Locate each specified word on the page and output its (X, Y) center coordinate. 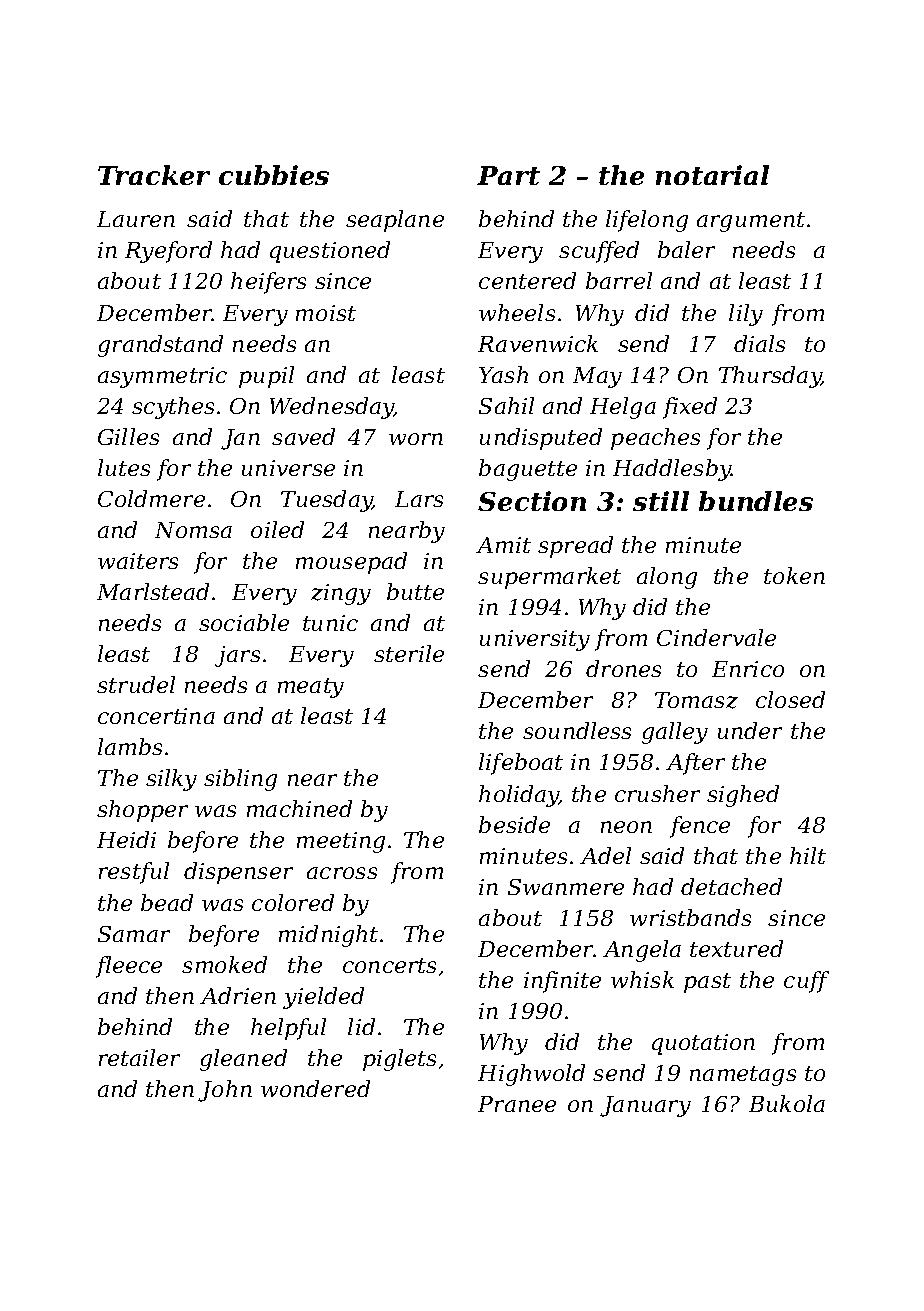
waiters (138, 561)
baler (686, 249)
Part (508, 175)
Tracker (154, 175)
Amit (503, 545)
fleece (129, 967)
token (794, 575)
